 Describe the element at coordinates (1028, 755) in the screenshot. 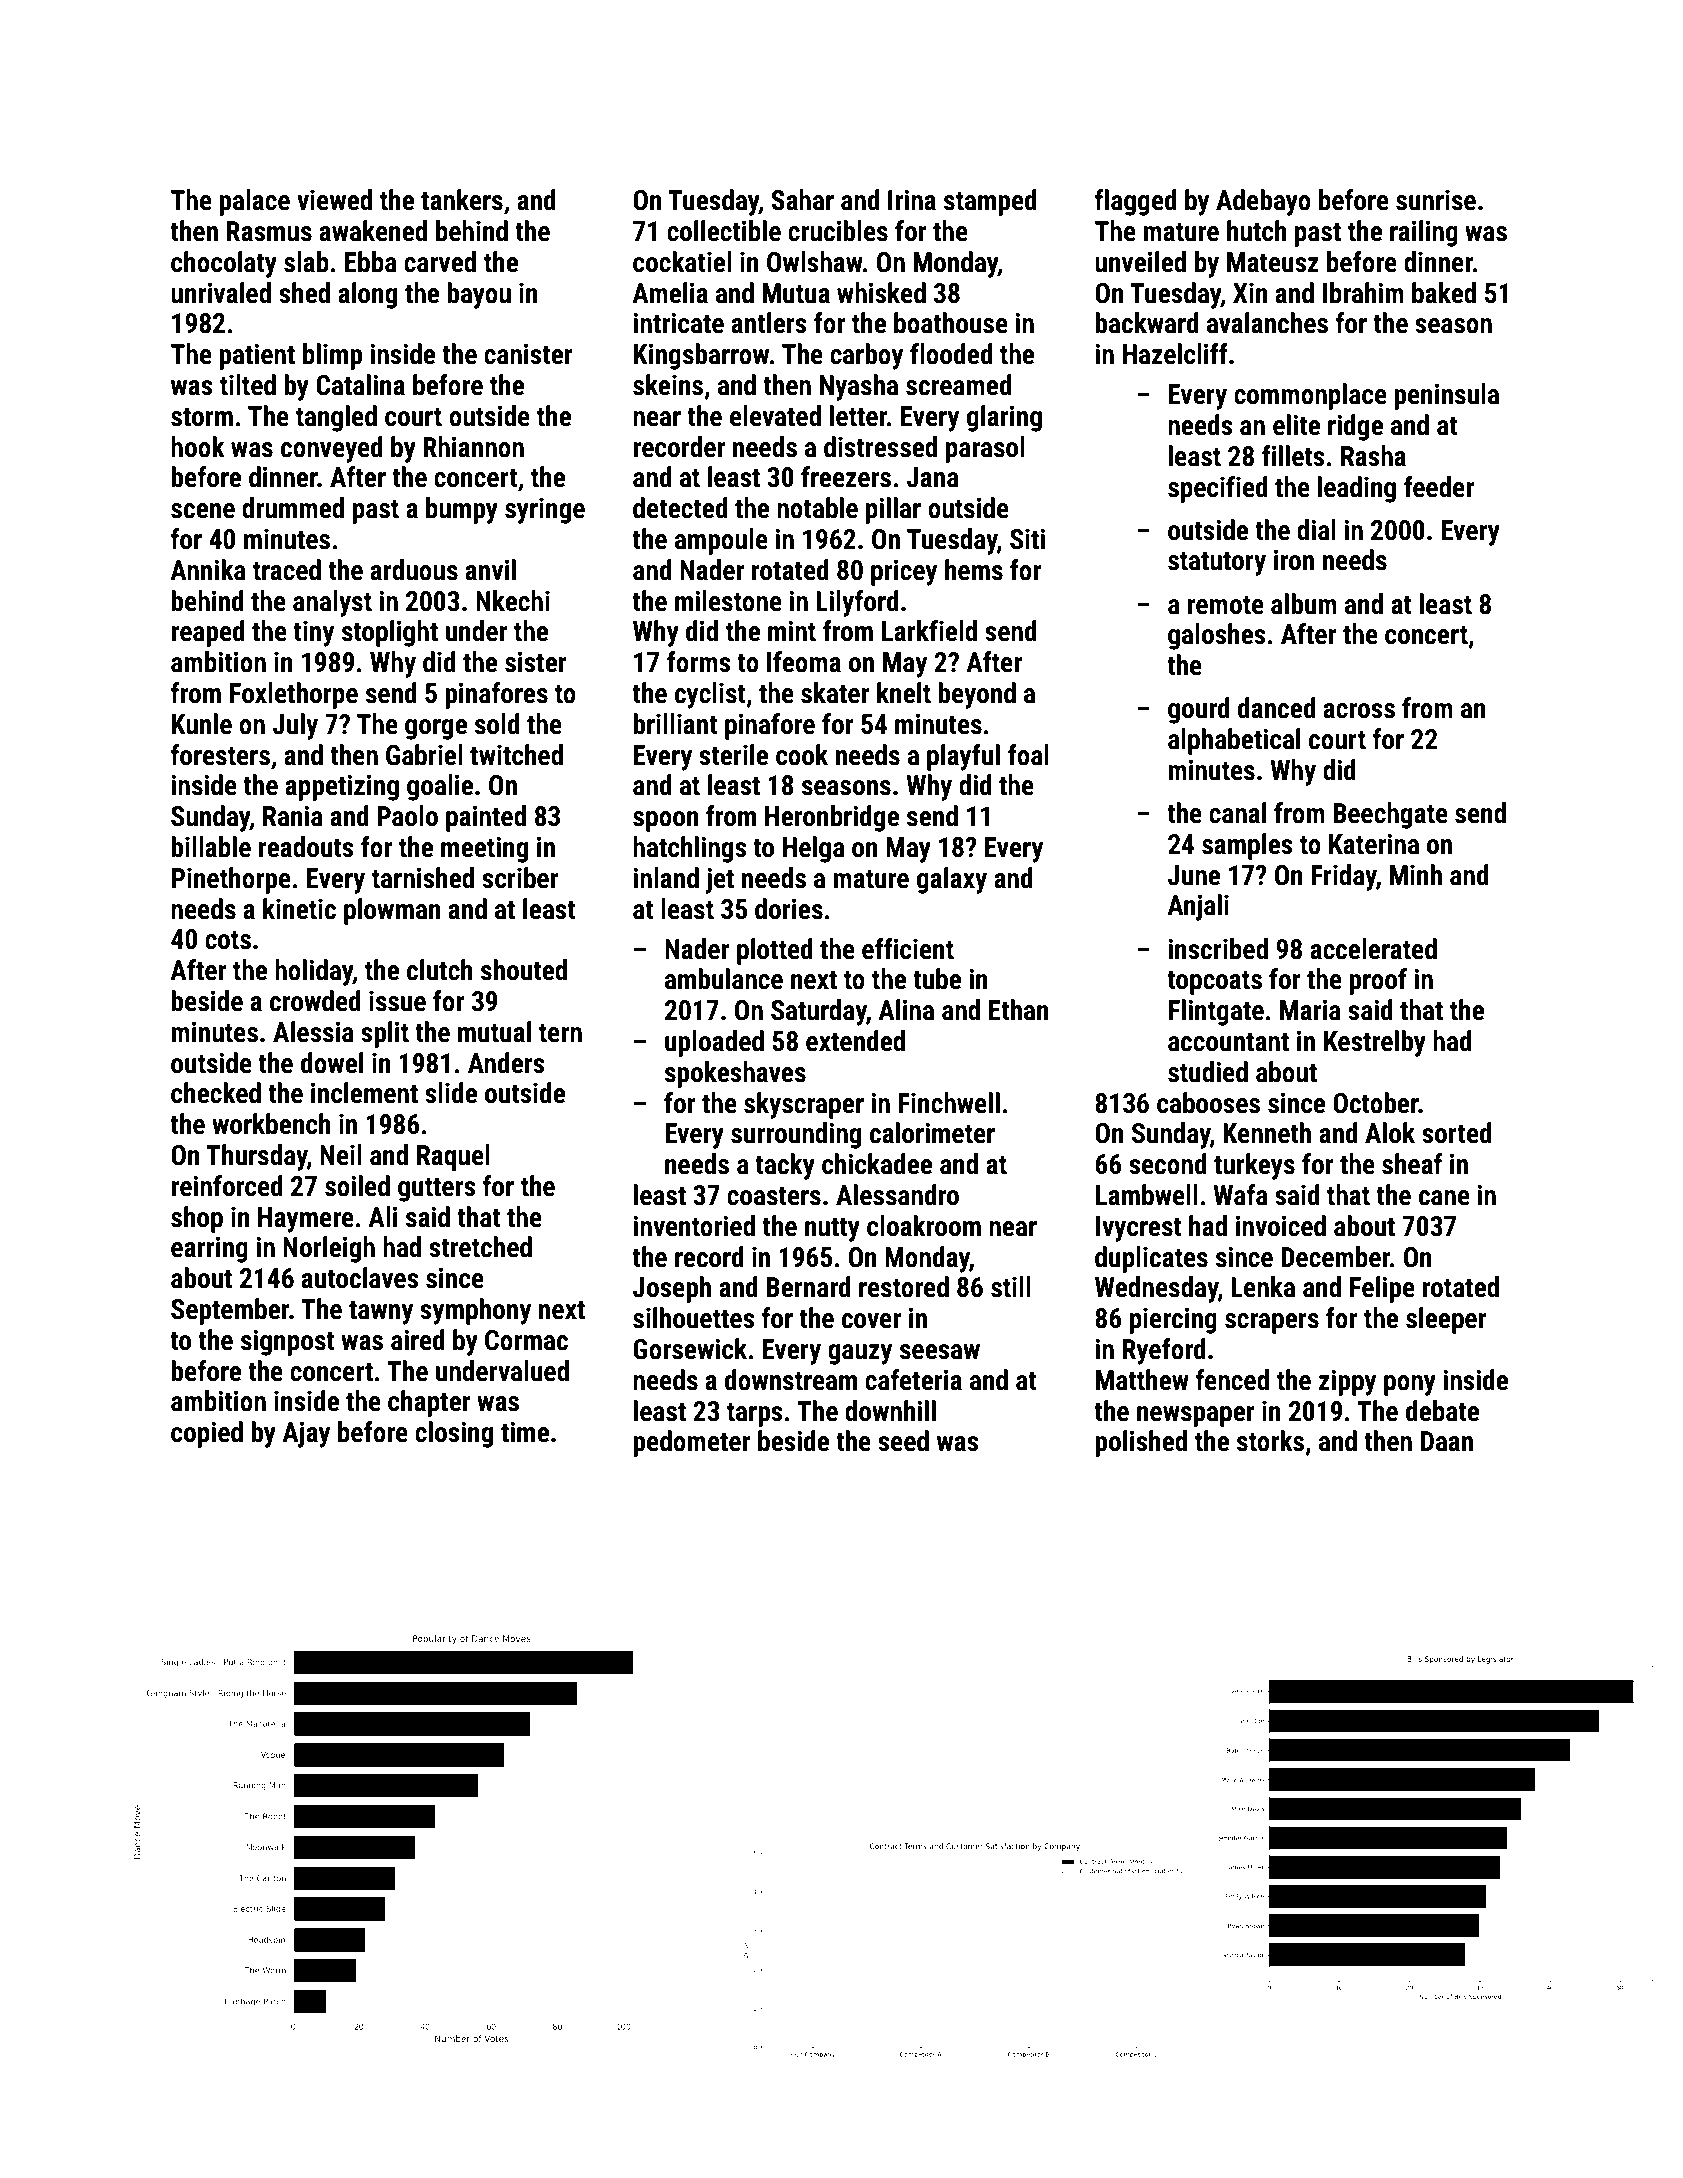

I see `foal` at that location.
